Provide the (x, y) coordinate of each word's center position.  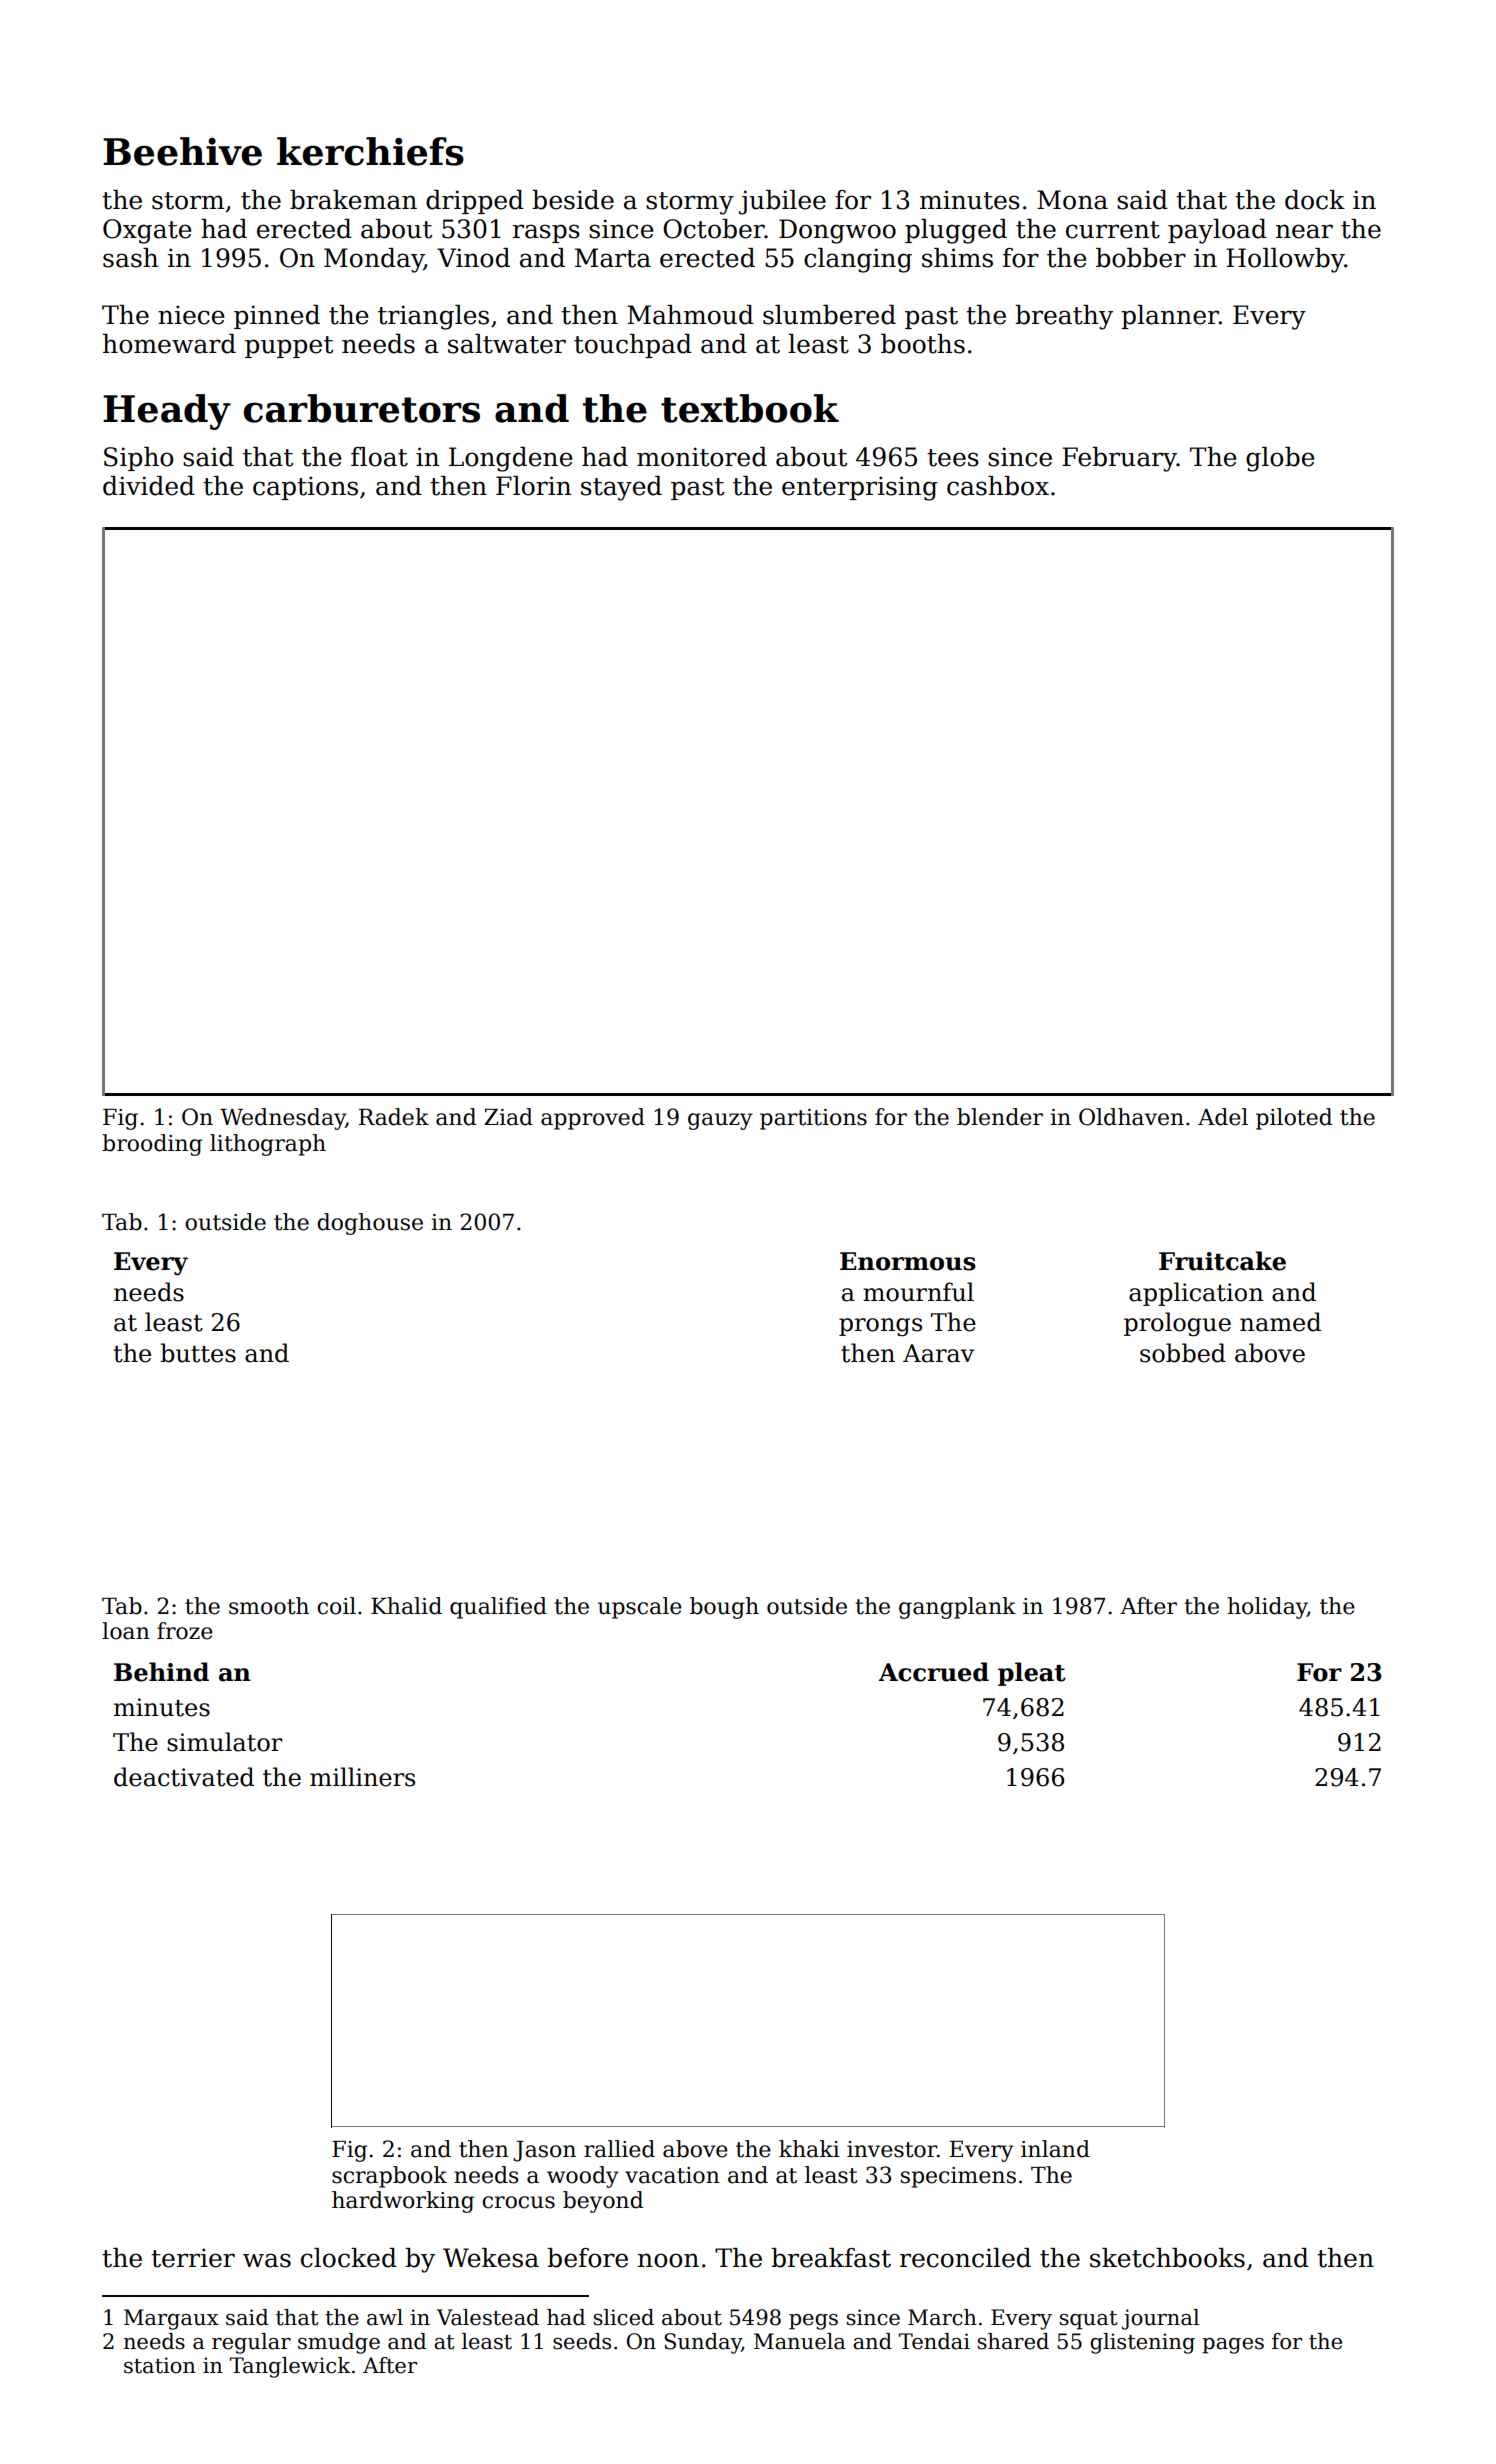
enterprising (860, 488)
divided (149, 486)
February (1119, 459)
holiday (1267, 1608)
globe (1280, 459)
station (160, 2365)
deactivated (184, 1777)
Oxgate (147, 231)
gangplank (957, 1608)
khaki (809, 2149)
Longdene (510, 459)
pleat (1032, 1674)
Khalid (406, 1606)
